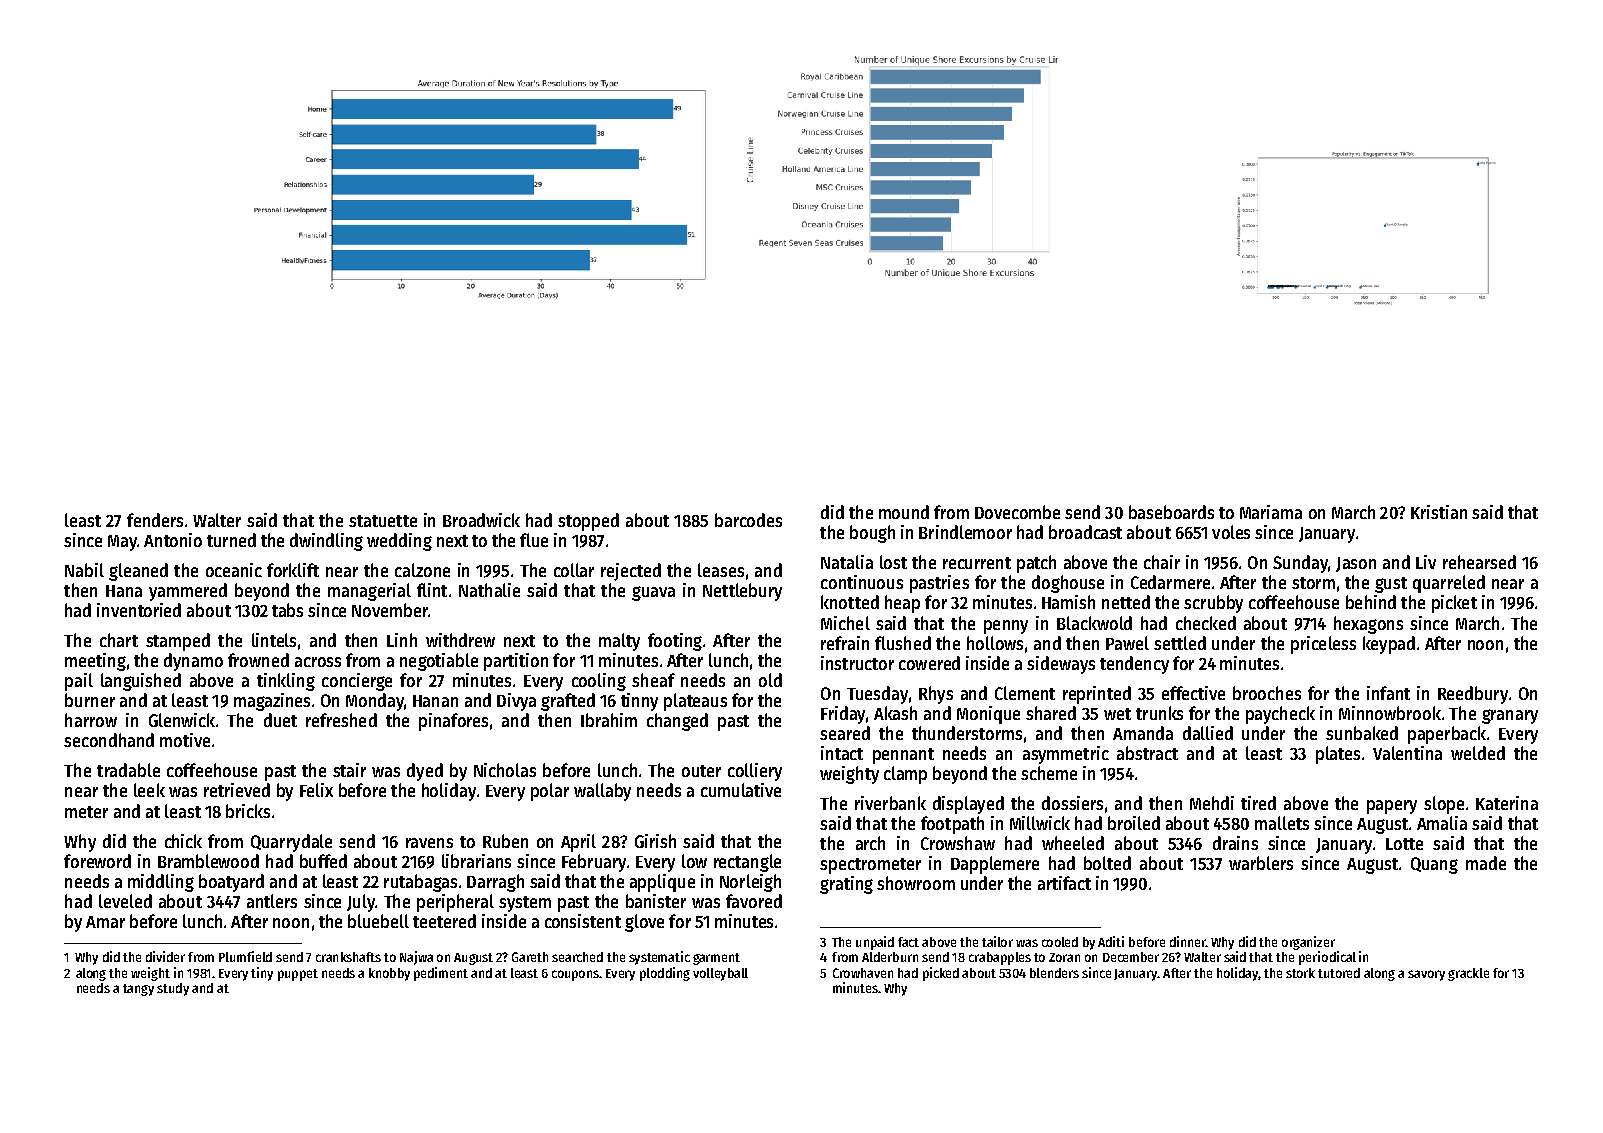  What do you see at coordinates (1171, 512) in the screenshot?
I see `baseboards` at bounding box center [1171, 512].
